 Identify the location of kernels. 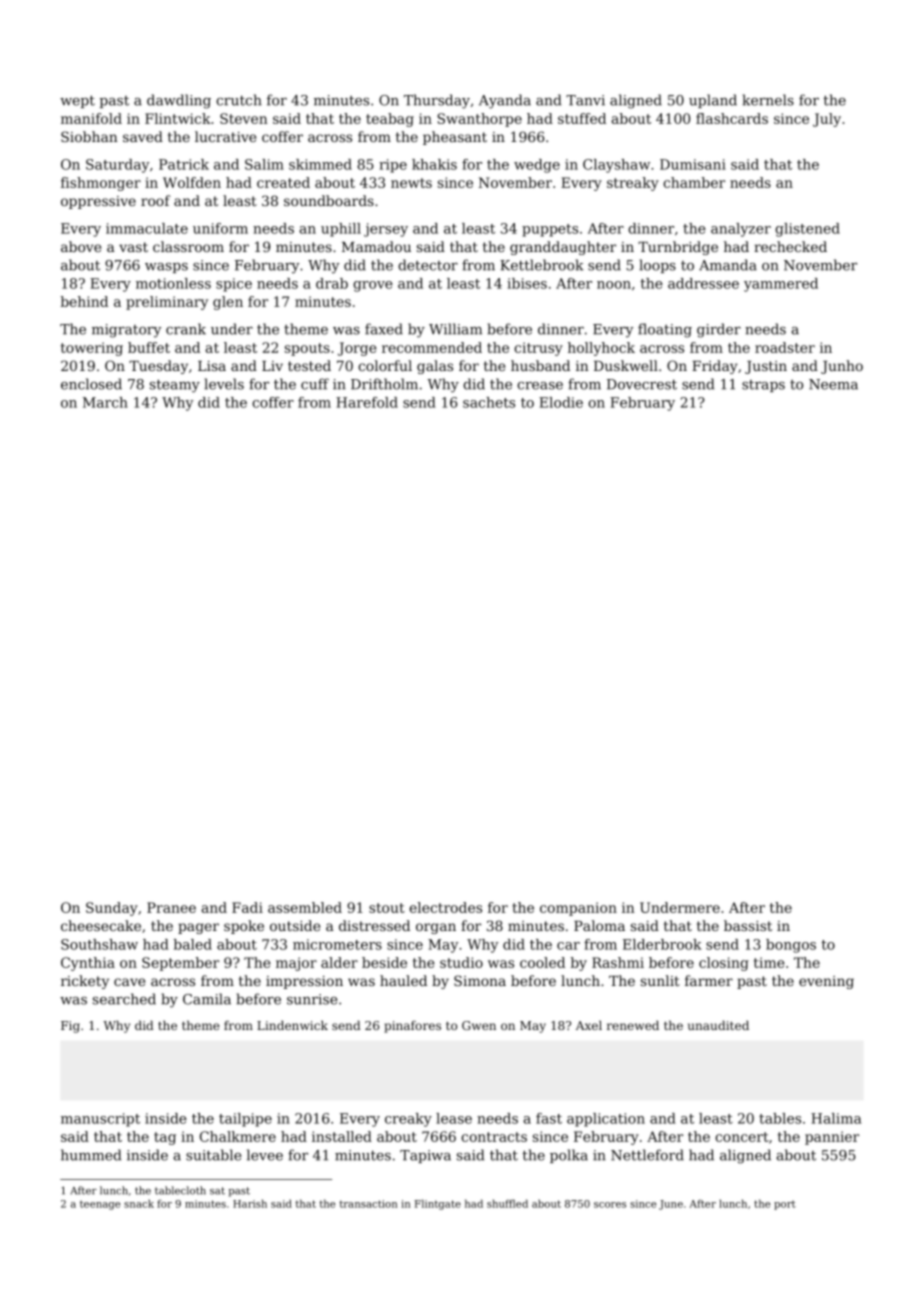
(768, 100).
